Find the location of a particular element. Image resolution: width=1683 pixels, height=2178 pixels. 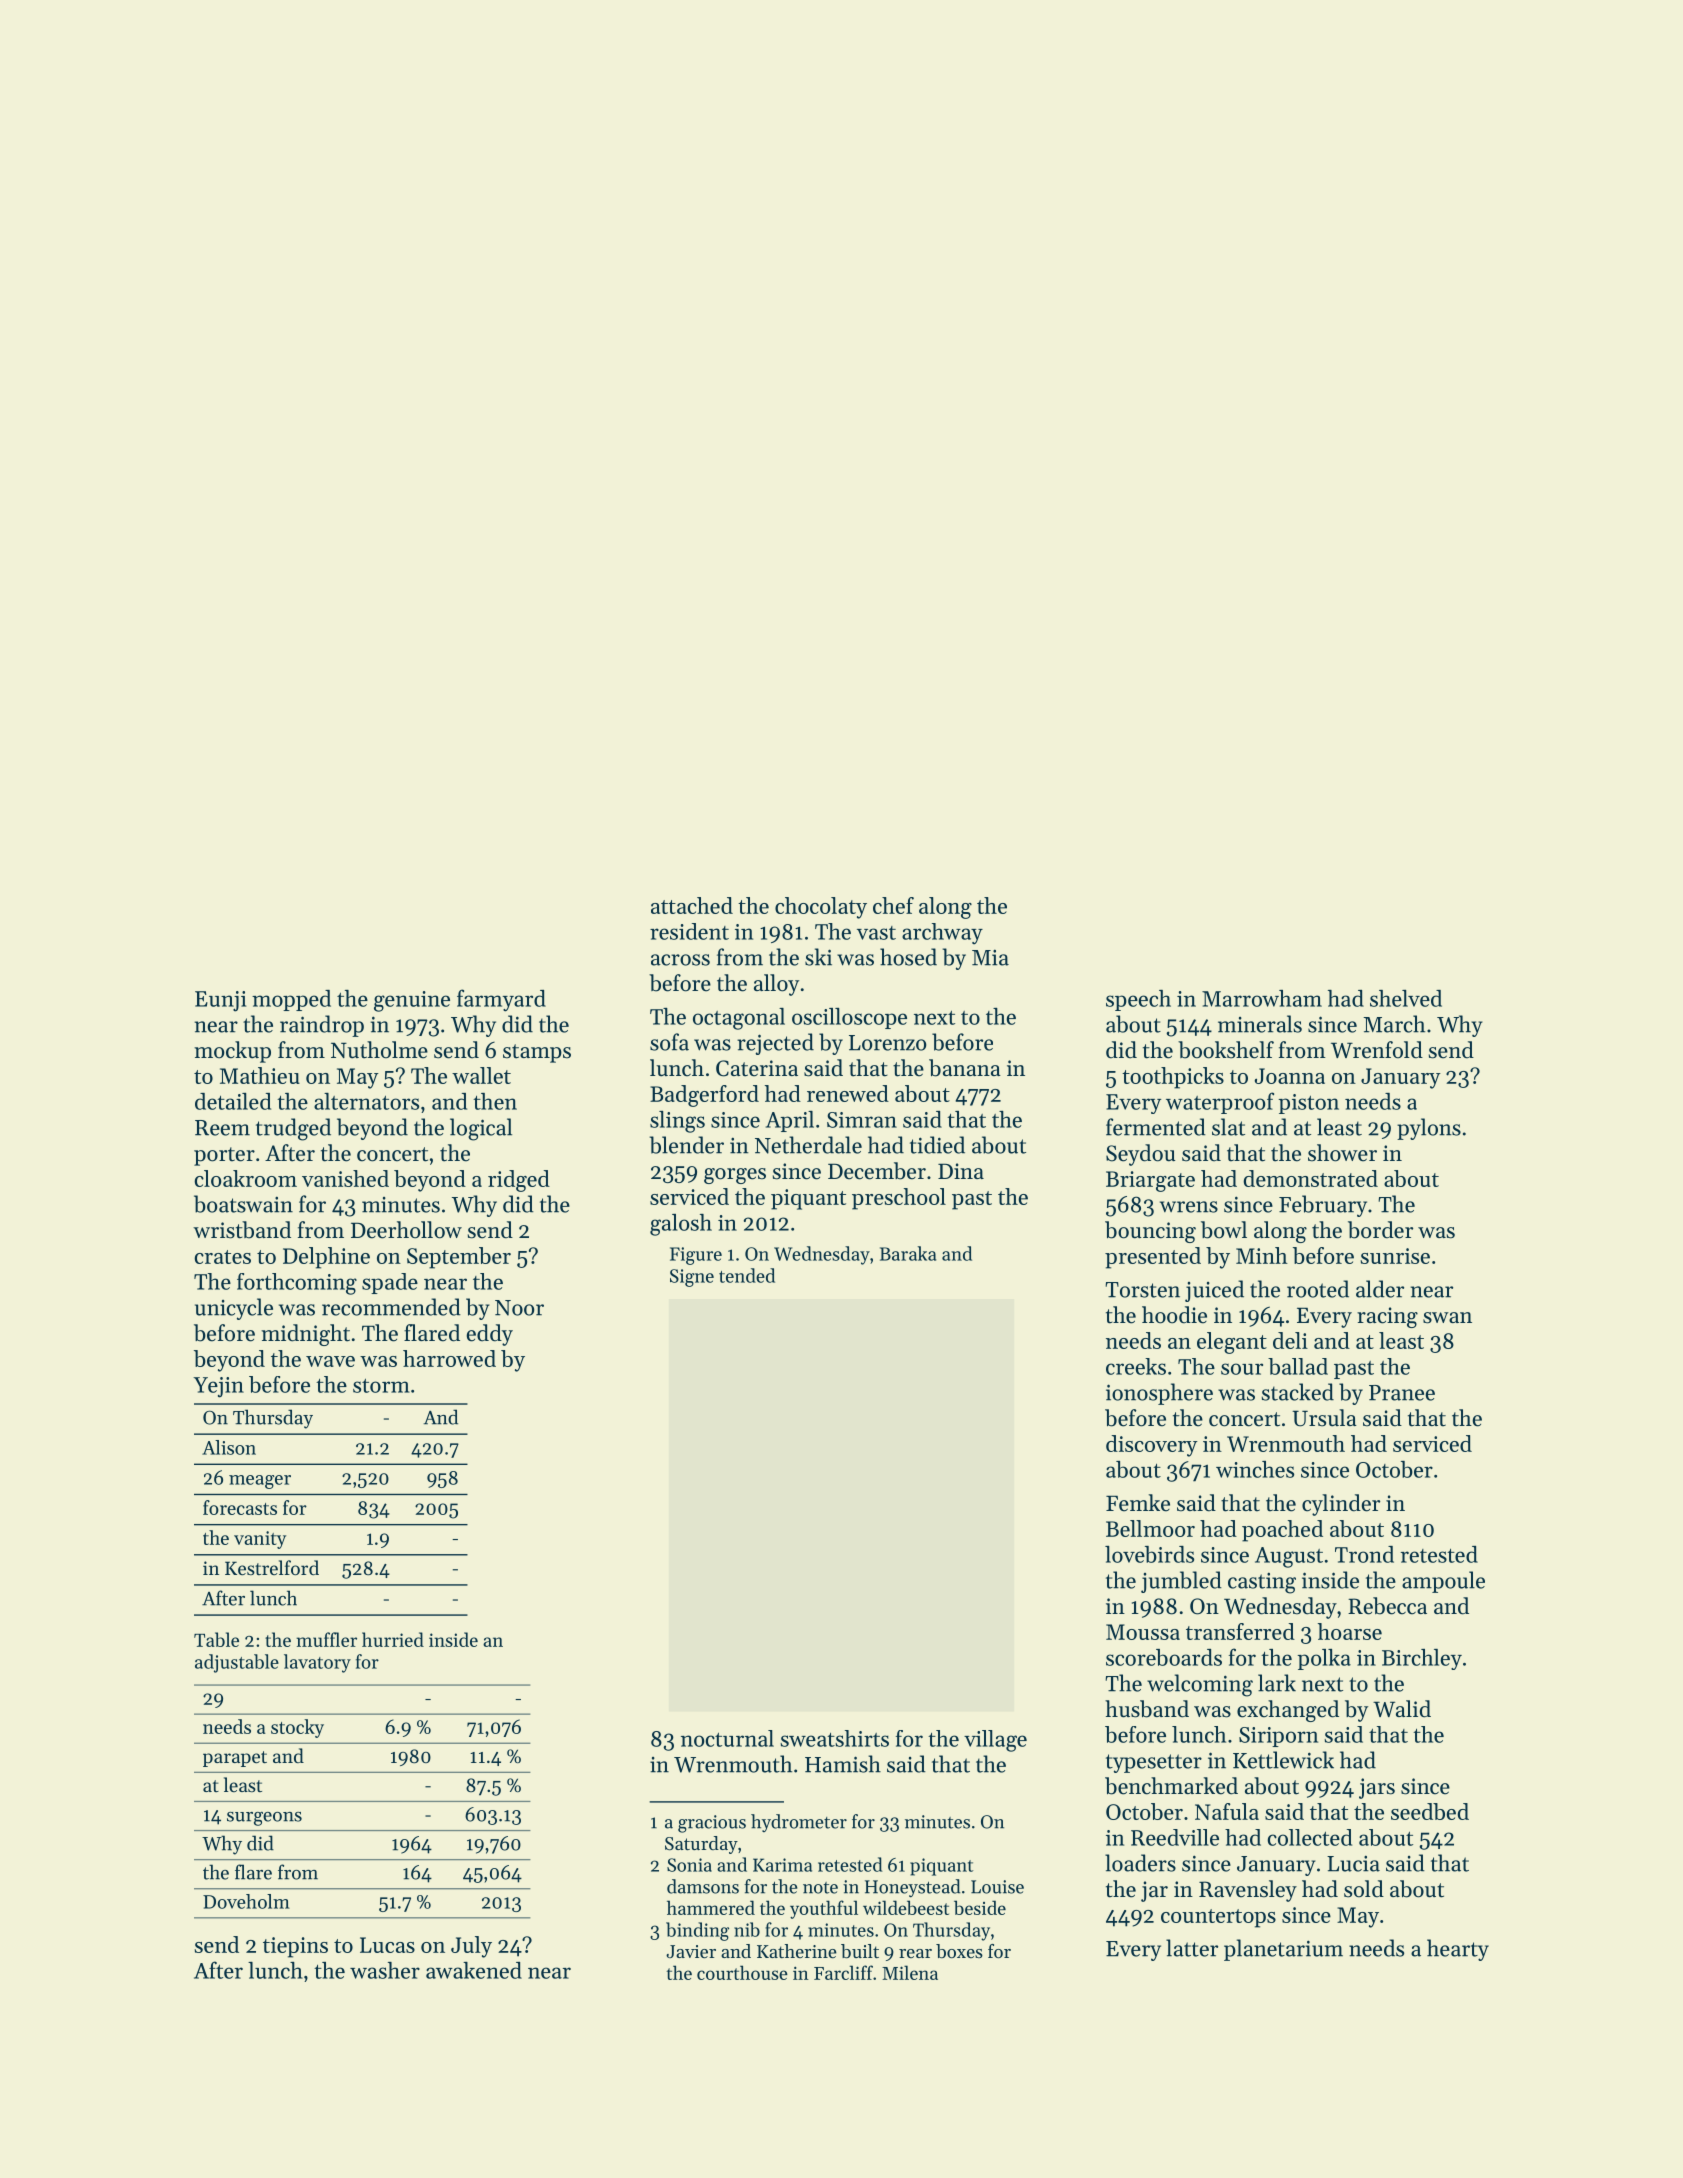

creeks is located at coordinates (1136, 1366).
